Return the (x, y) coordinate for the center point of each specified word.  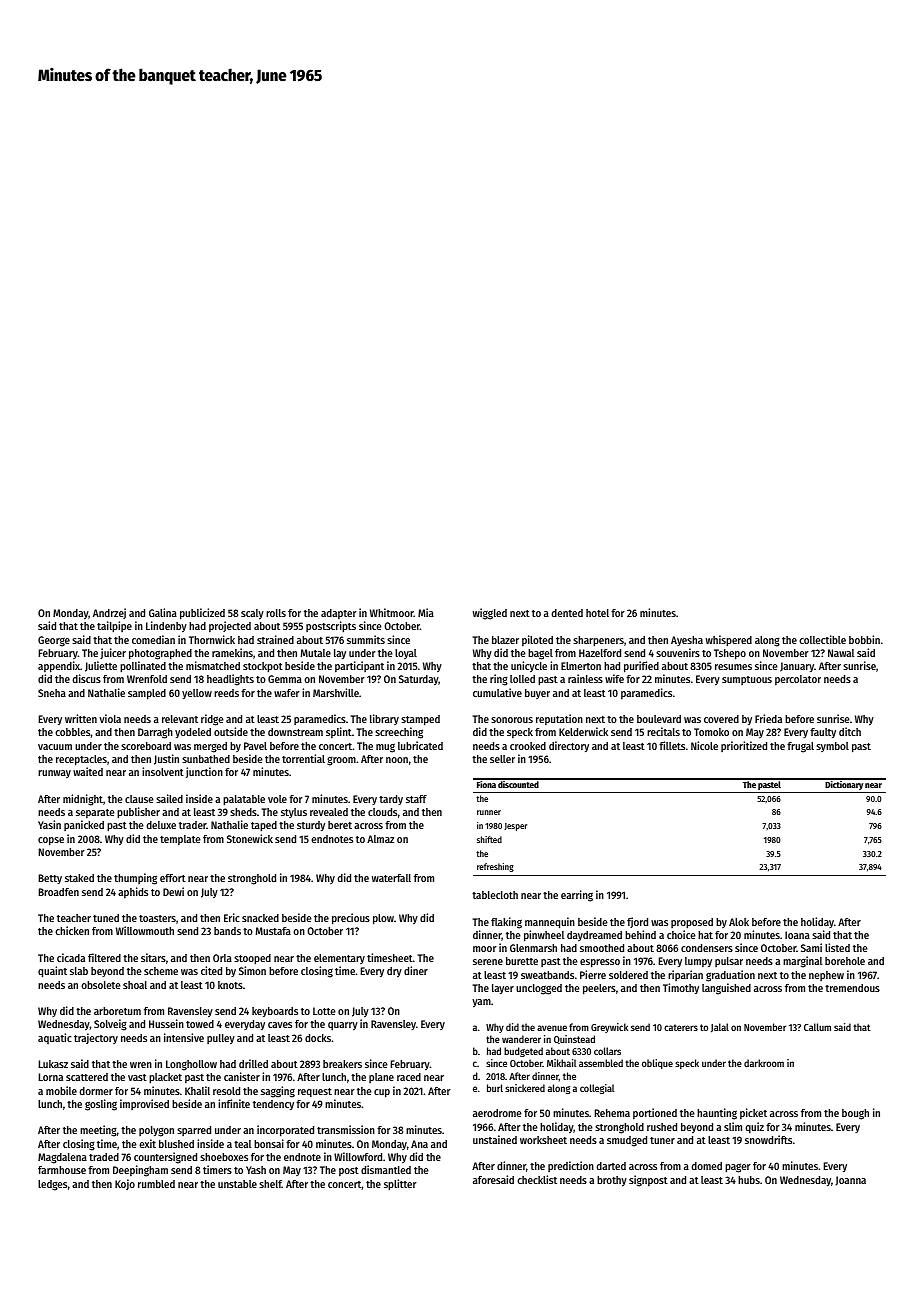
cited (211, 970)
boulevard (659, 719)
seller (502, 759)
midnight (83, 800)
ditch (850, 731)
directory (569, 746)
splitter (400, 1185)
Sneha (52, 693)
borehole (845, 961)
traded (104, 1157)
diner (416, 970)
